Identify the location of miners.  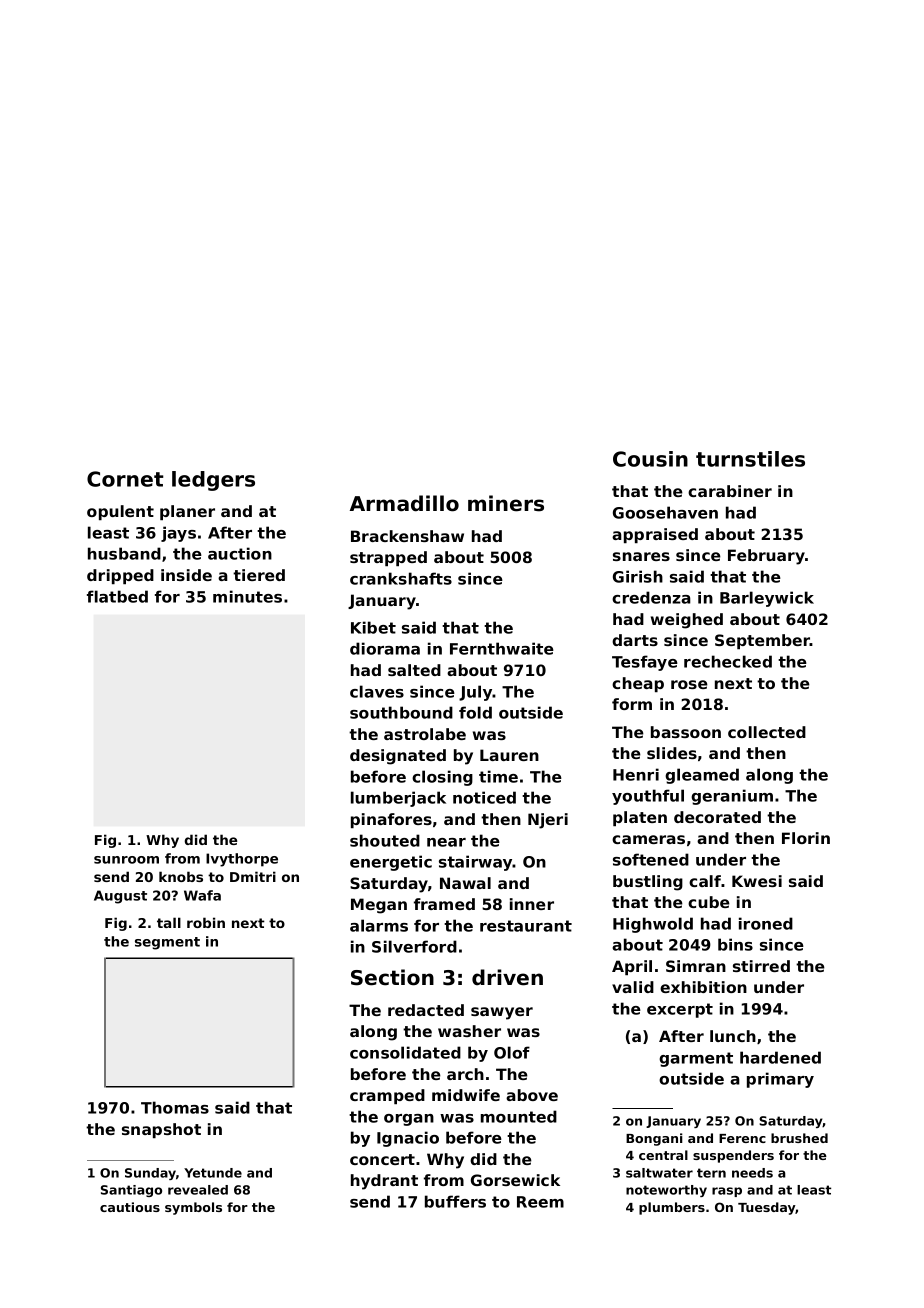
(506, 503).
